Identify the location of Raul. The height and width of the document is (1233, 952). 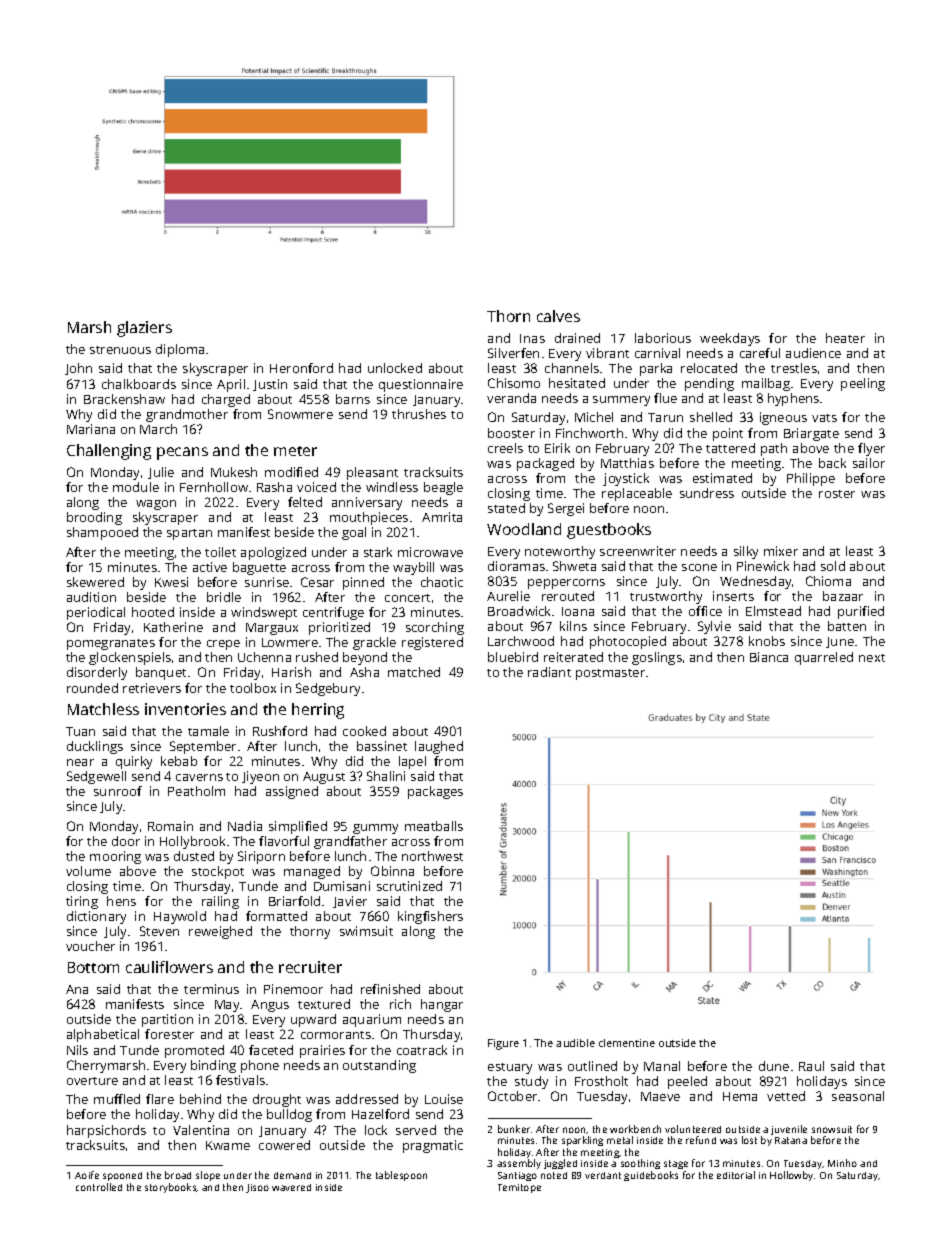
(811, 1066).
